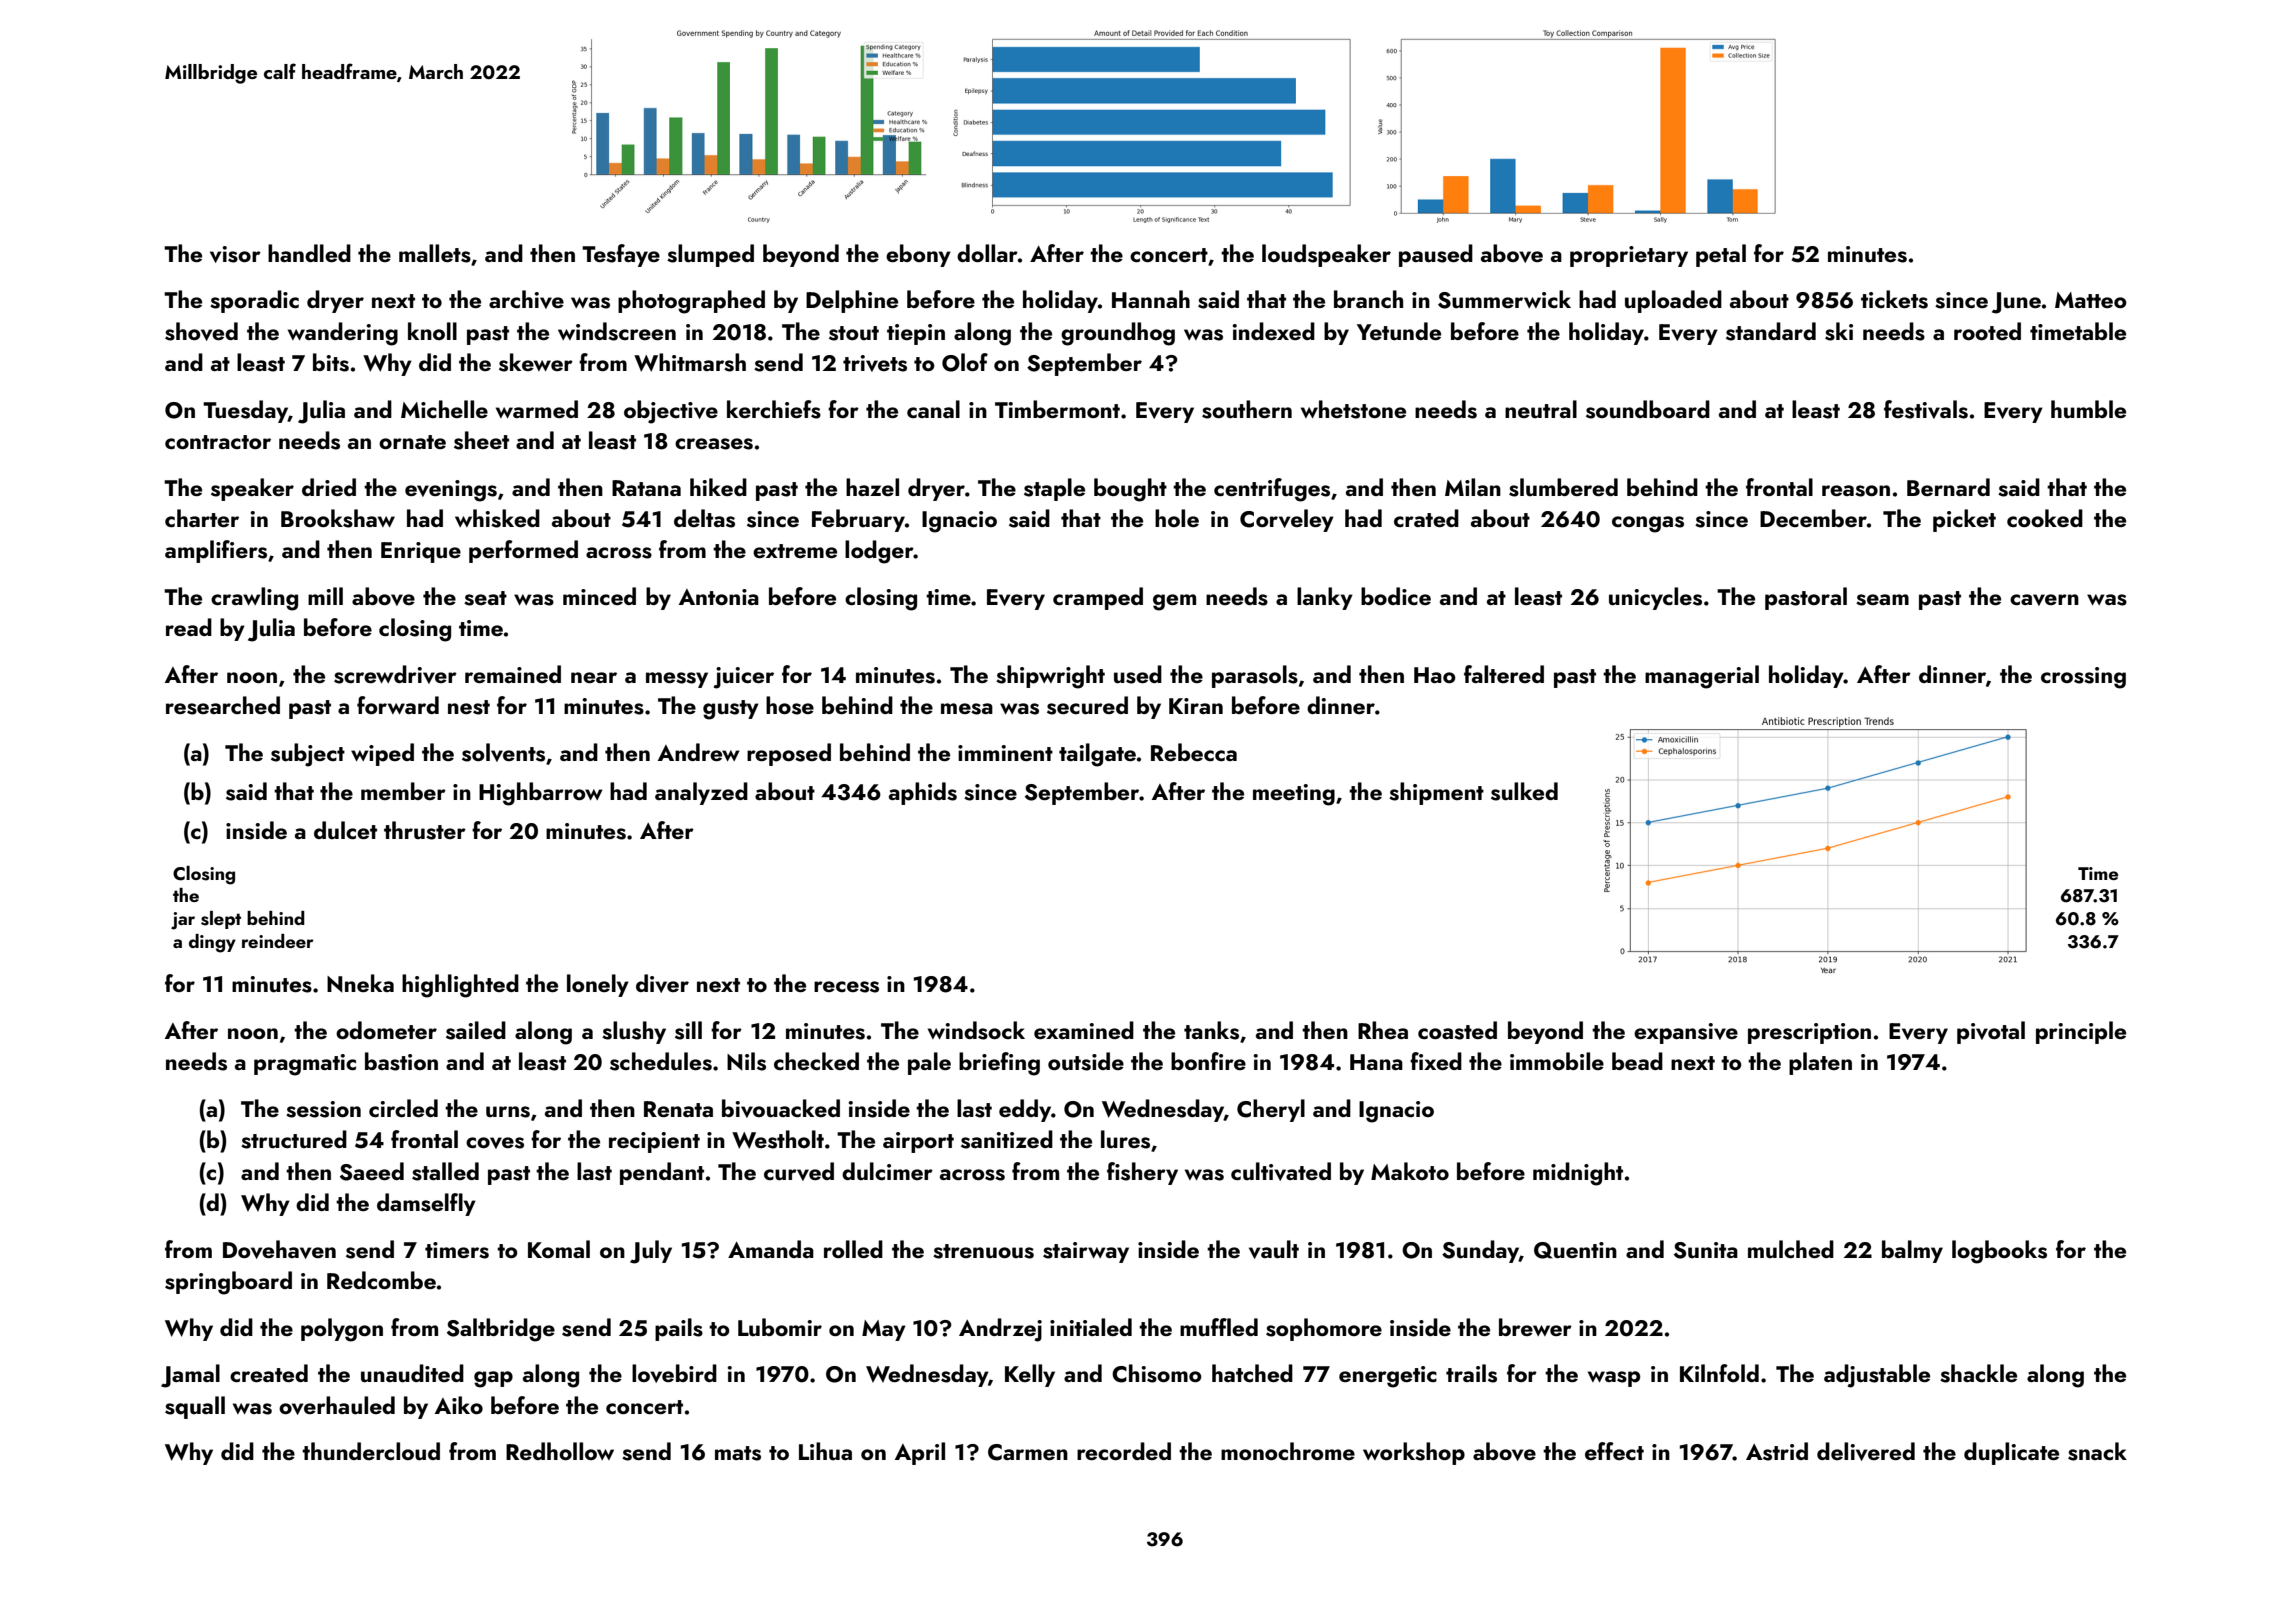  What do you see at coordinates (342, 1330) in the screenshot?
I see `polygon` at bounding box center [342, 1330].
